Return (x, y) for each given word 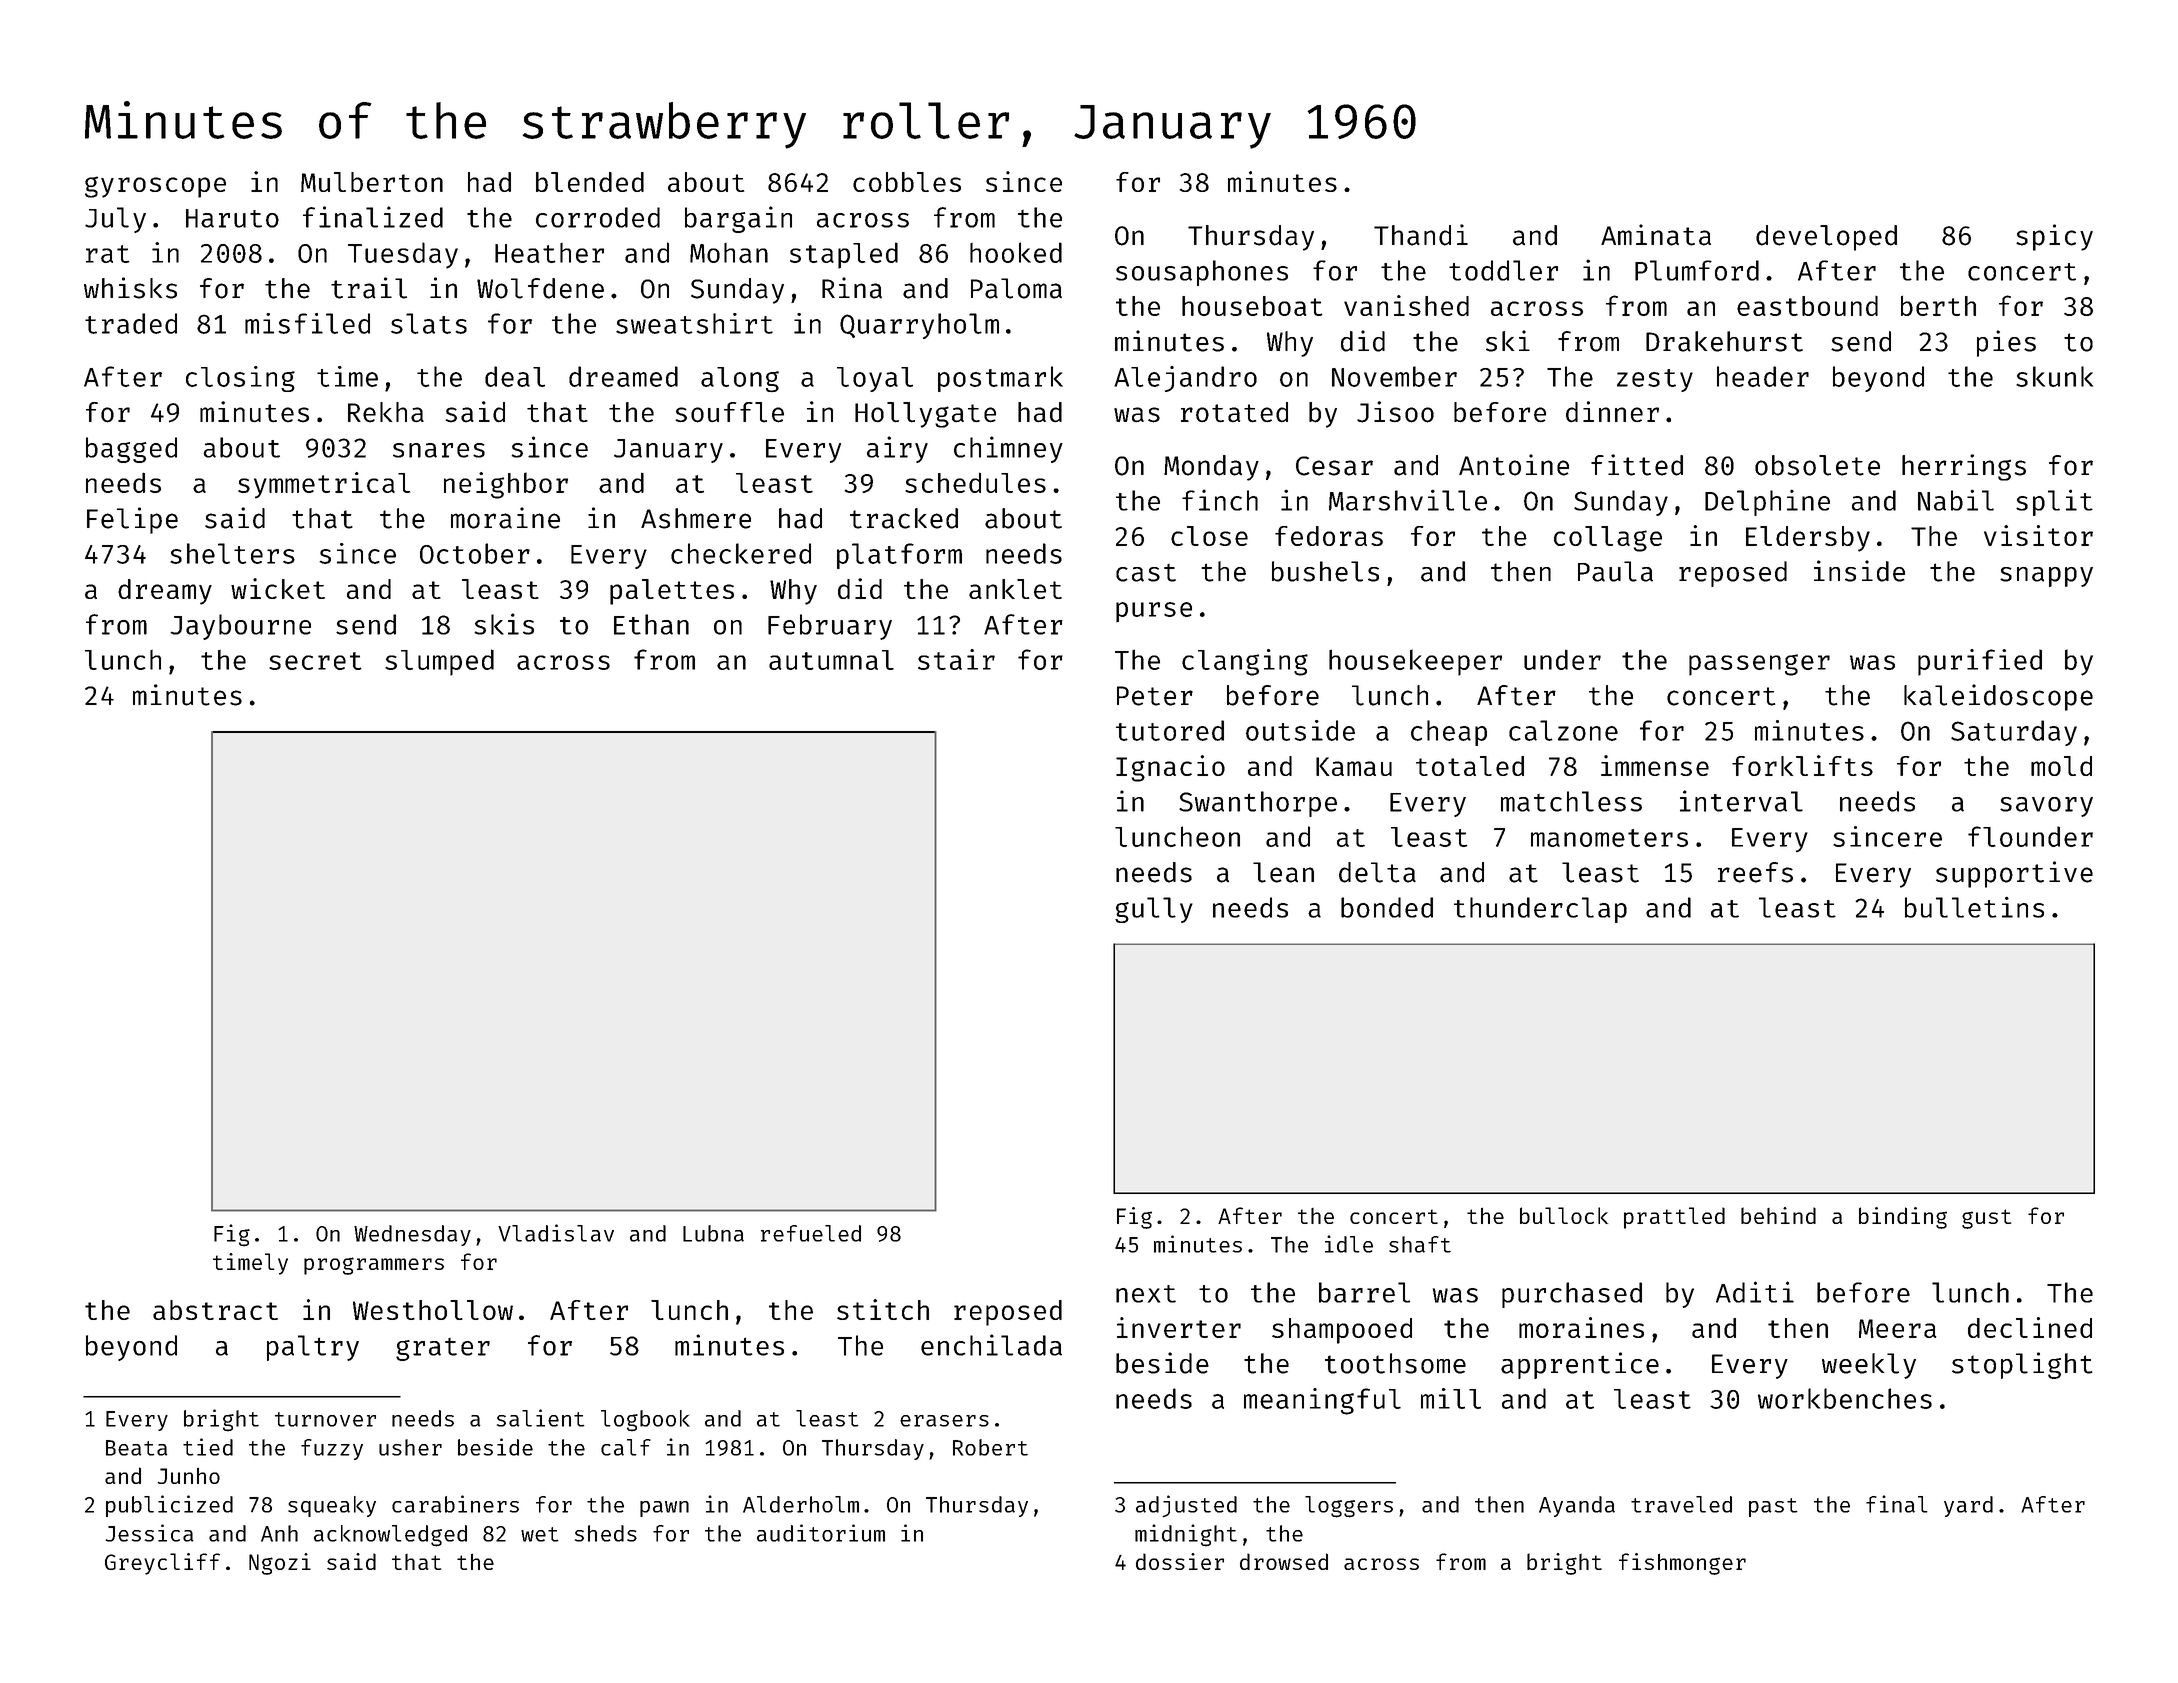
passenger (1759, 665)
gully (1154, 910)
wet (539, 1534)
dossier (1180, 1561)
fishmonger (1682, 1564)
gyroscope (155, 187)
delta (1377, 872)
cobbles (907, 182)
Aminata (1656, 235)
